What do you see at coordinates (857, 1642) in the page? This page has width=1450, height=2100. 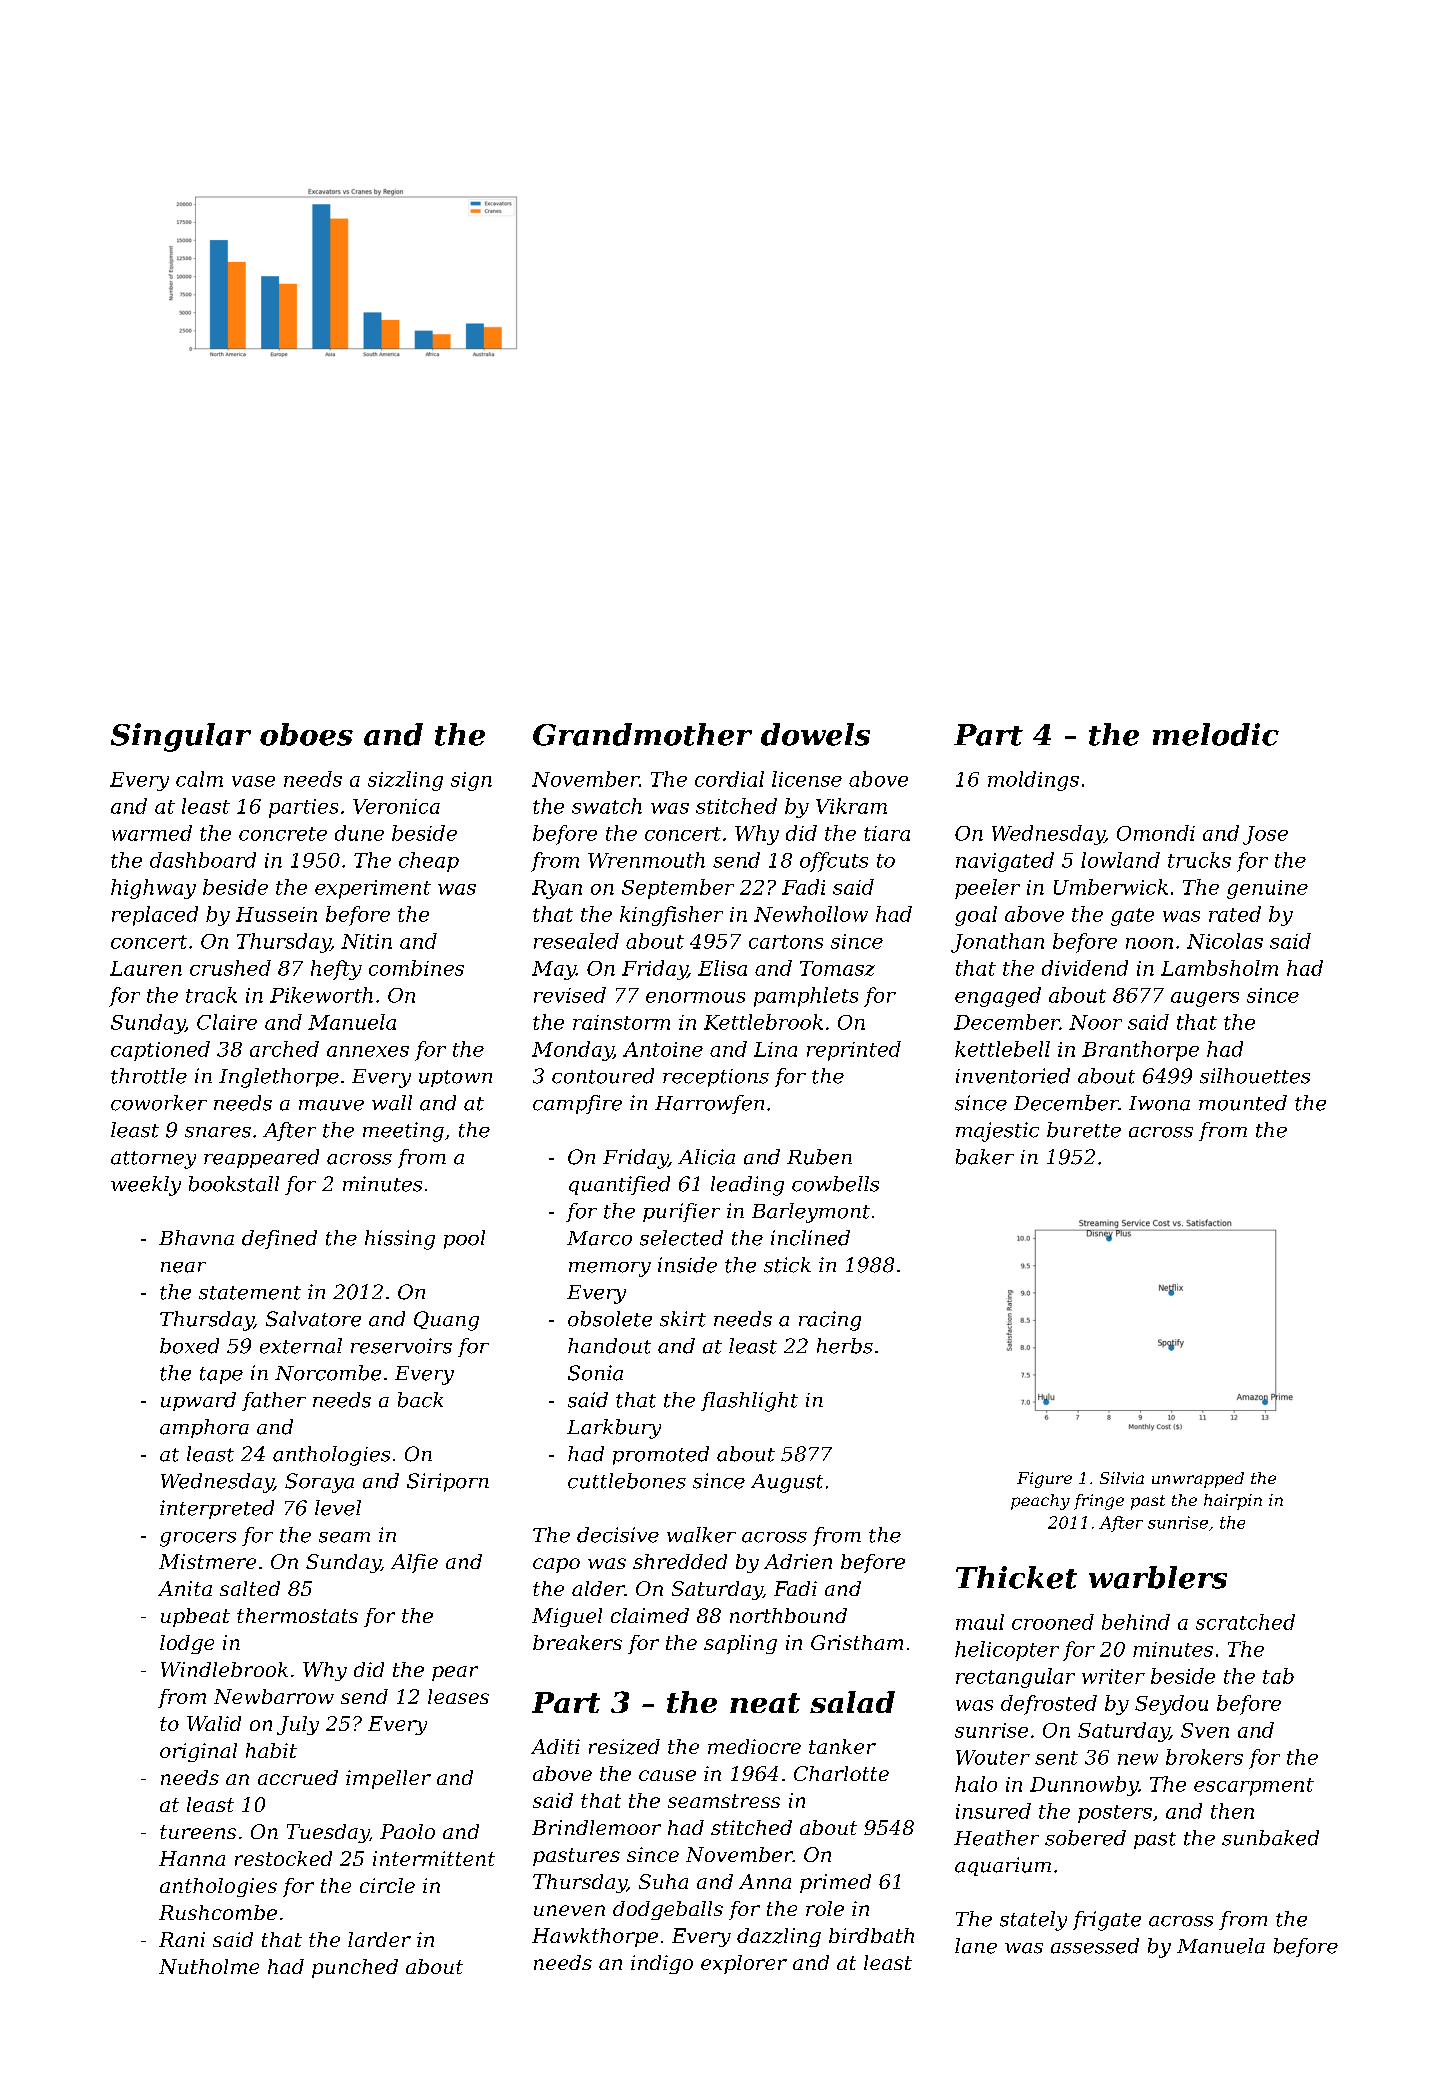 I see `Gristham` at bounding box center [857, 1642].
